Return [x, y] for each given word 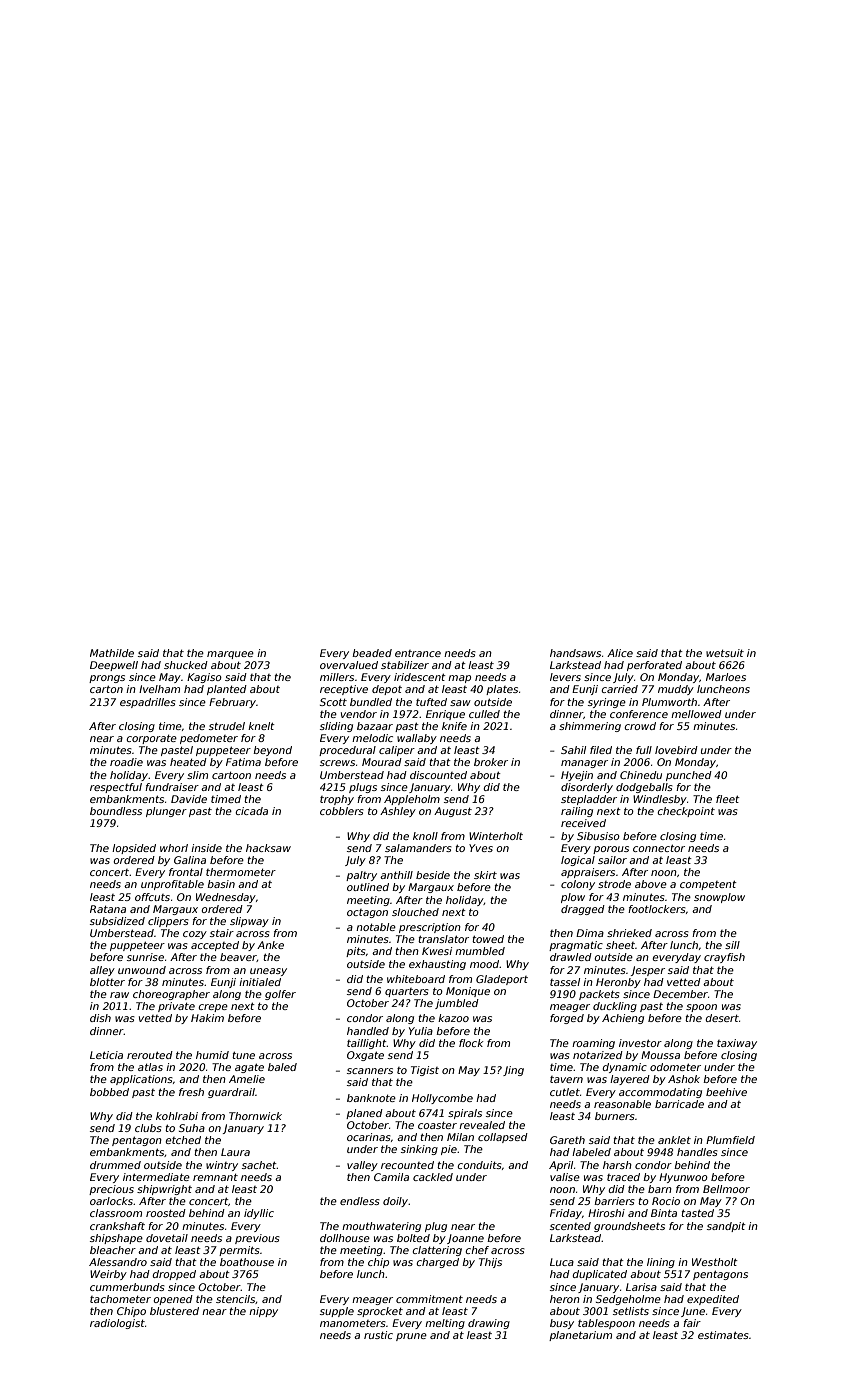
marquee [230, 655]
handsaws [575, 653]
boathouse [247, 1262]
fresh [191, 1092]
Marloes [726, 677]
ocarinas [369, 1137]
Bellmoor [726, 1189]
